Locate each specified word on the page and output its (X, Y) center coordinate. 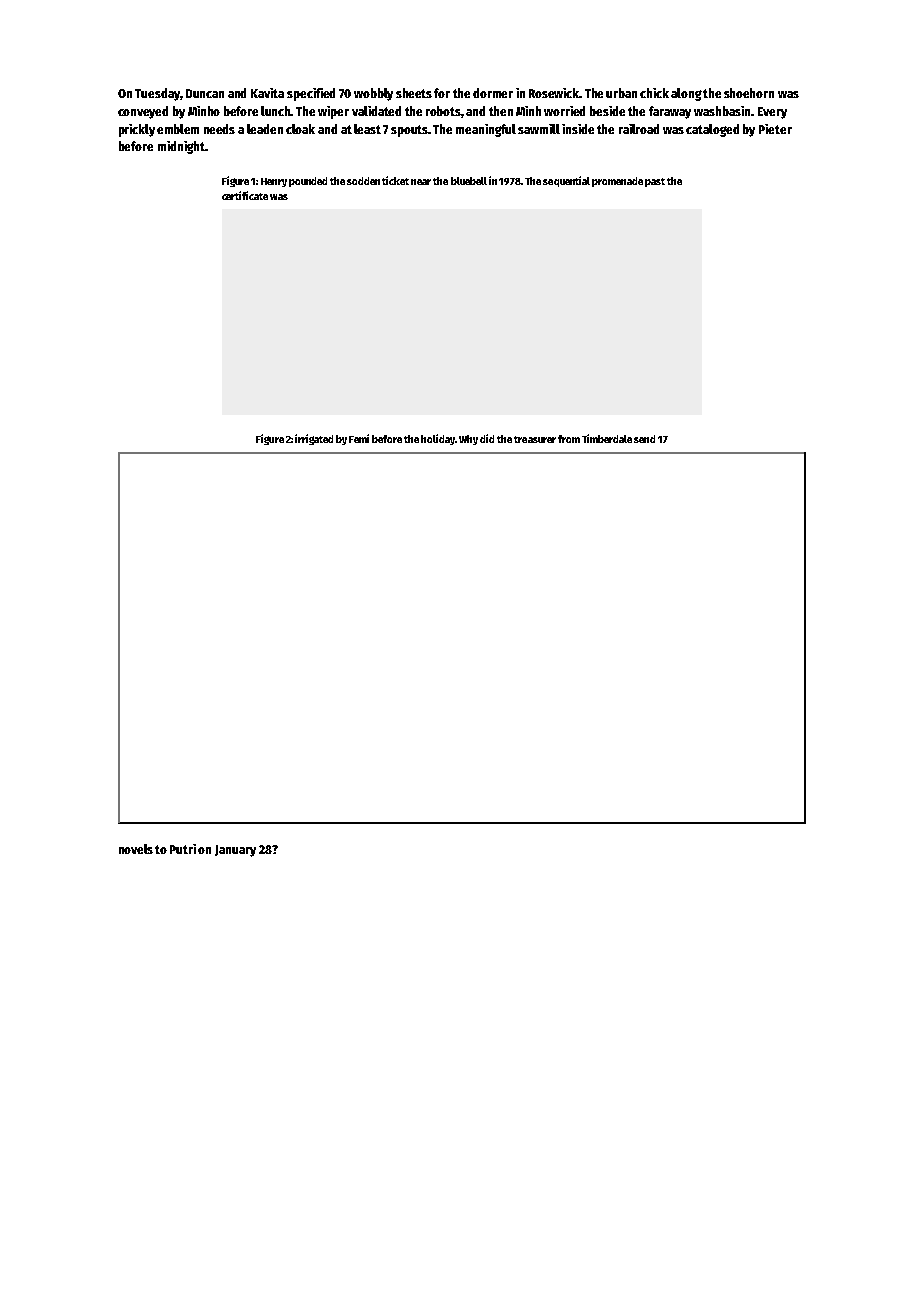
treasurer (535, 439)
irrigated (314, 439)
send (644, 439)
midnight (181, 147)
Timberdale (607, 438)
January (235, 851)
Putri (183, 849)
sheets (414, 93)
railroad (639, 129)
